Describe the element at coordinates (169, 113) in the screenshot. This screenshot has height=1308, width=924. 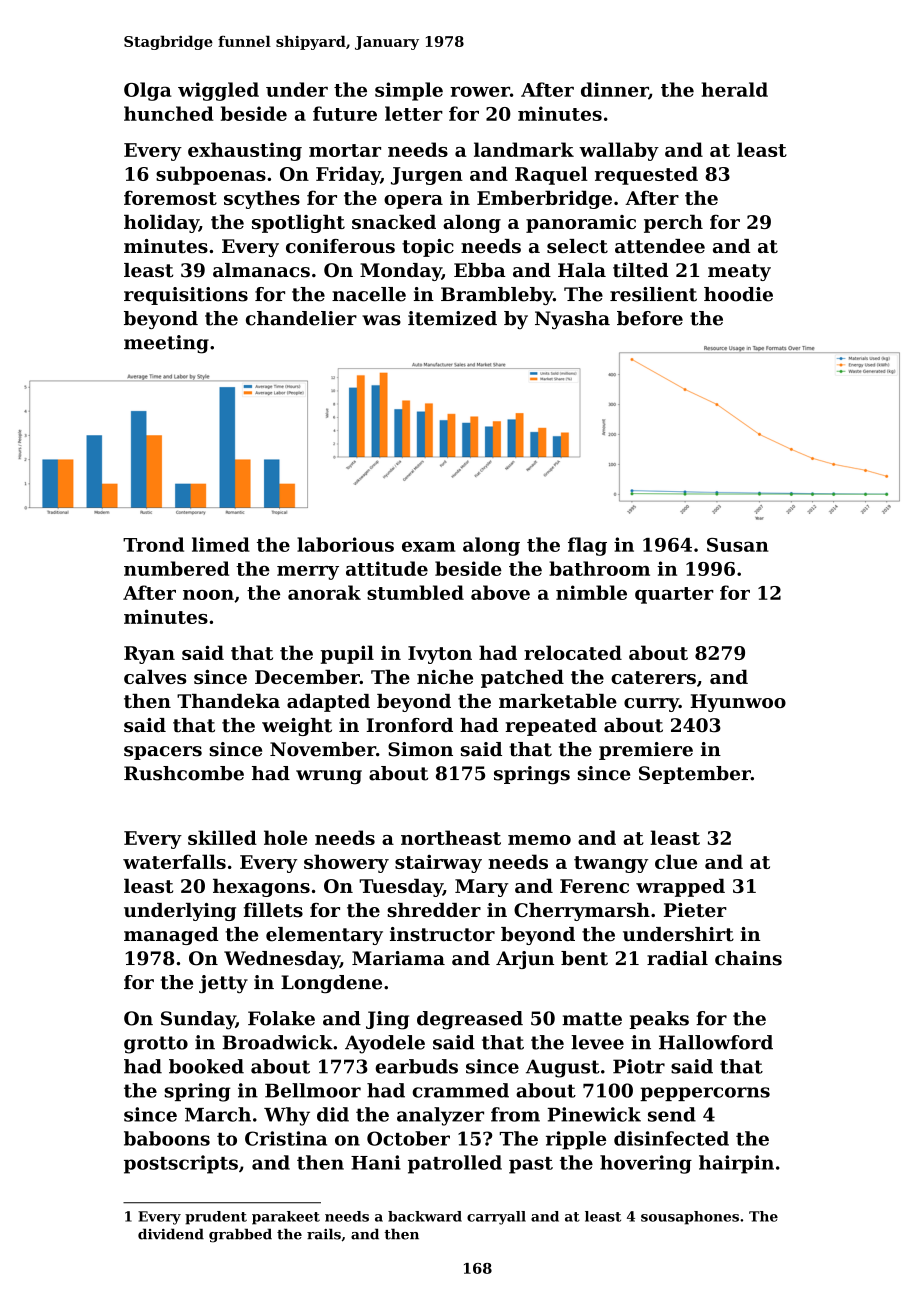
I see `hunched` at that location.
